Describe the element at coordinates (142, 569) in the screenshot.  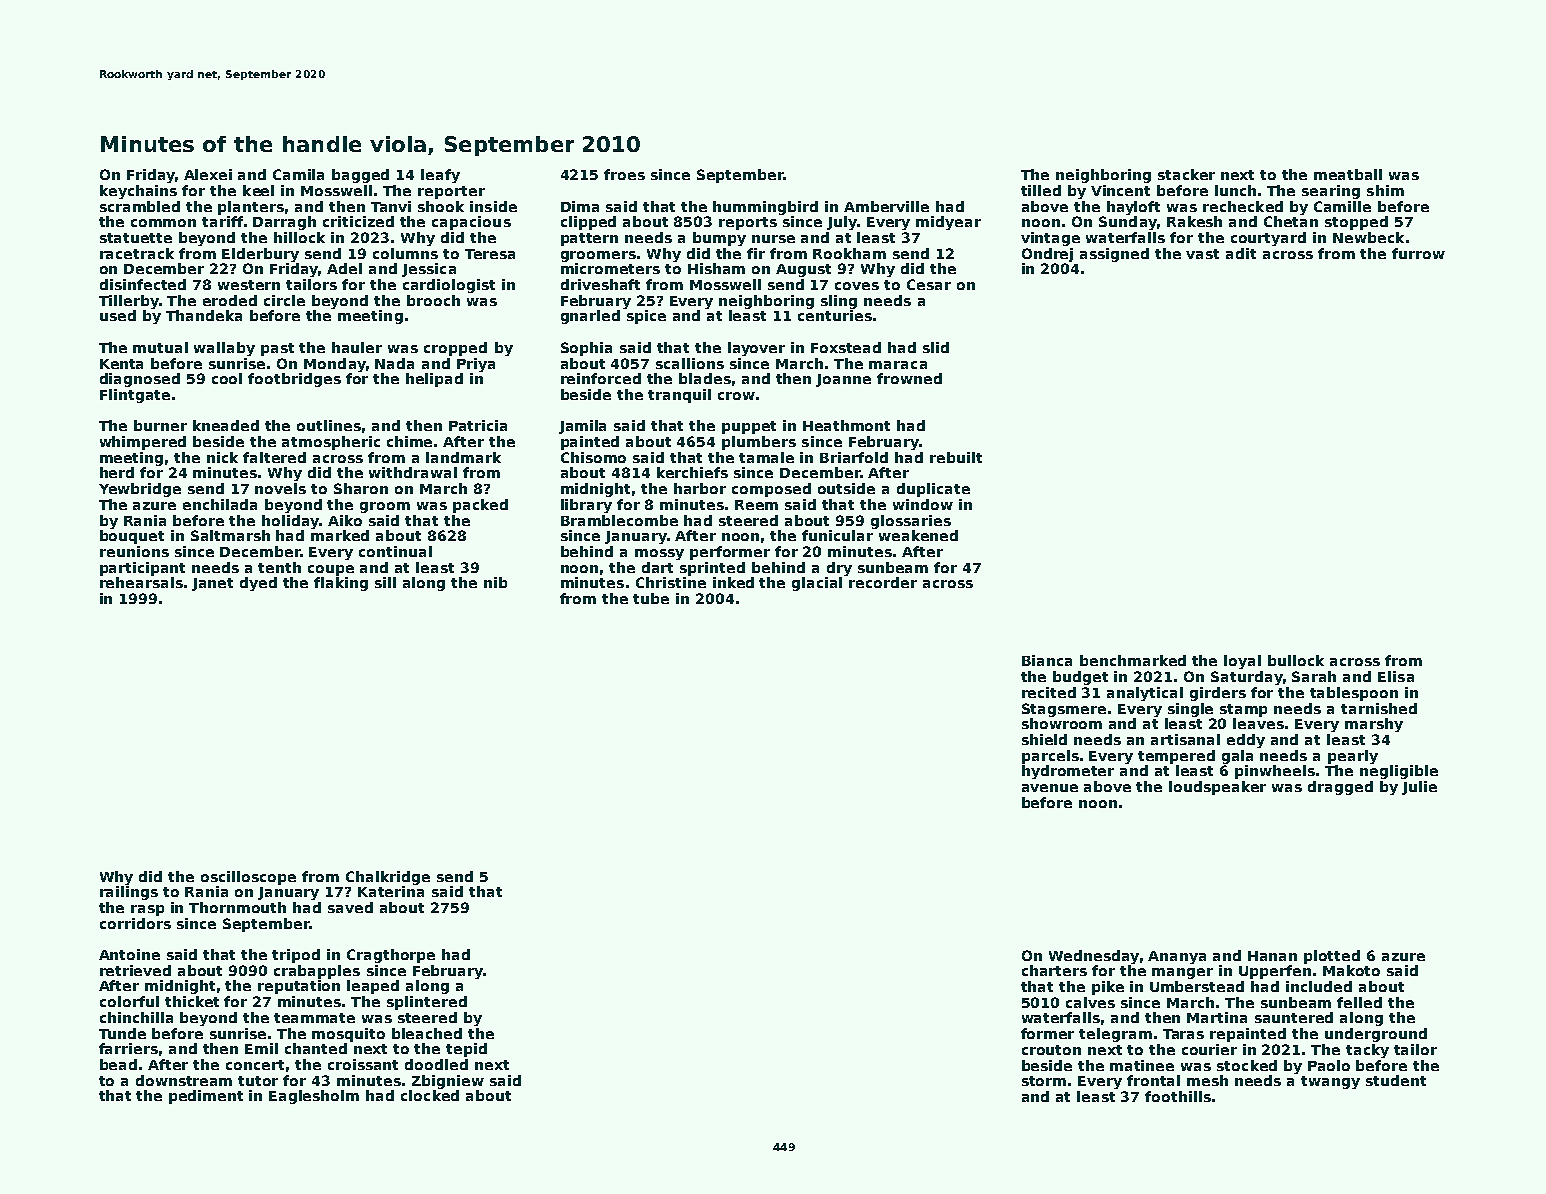
I see `participant` at that location.
